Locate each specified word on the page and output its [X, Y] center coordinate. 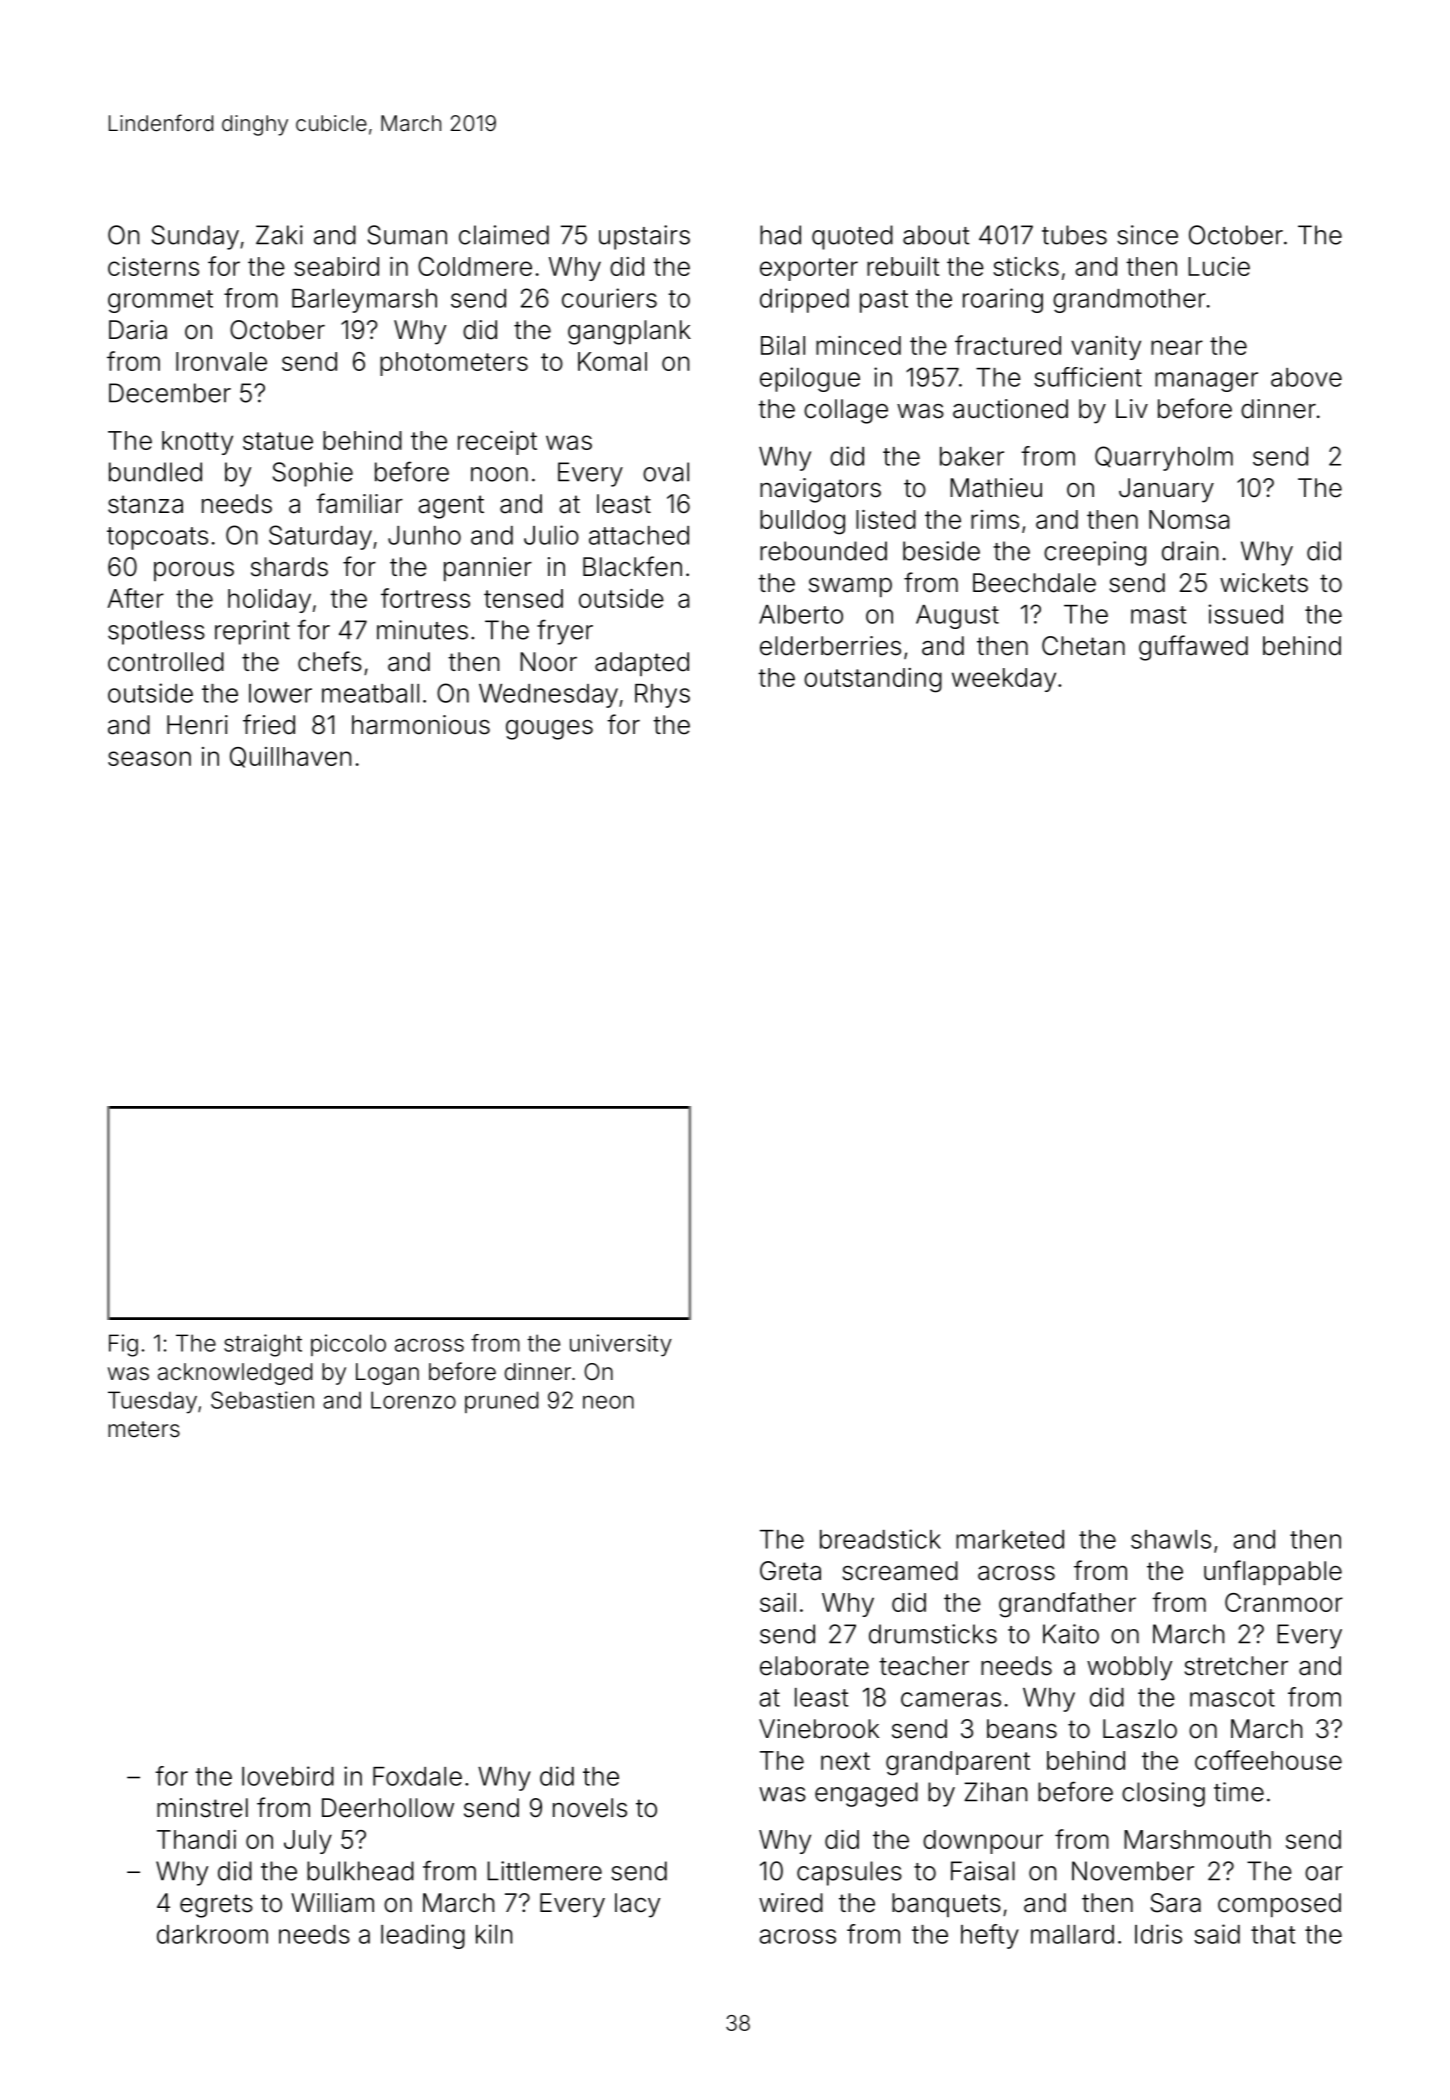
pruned [501, 1402]
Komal [612, 361]
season [149, 758]
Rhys [662, 696]
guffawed [1193, 648]
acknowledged [235, 1374]
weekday [1004, 680]
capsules [849, 1873]
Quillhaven [290, 757]
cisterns [153, 266]
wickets [1264, 583]
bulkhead [360, 1871]
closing [1163, 1794]
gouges [549, 730]
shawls [1171, 1539]
